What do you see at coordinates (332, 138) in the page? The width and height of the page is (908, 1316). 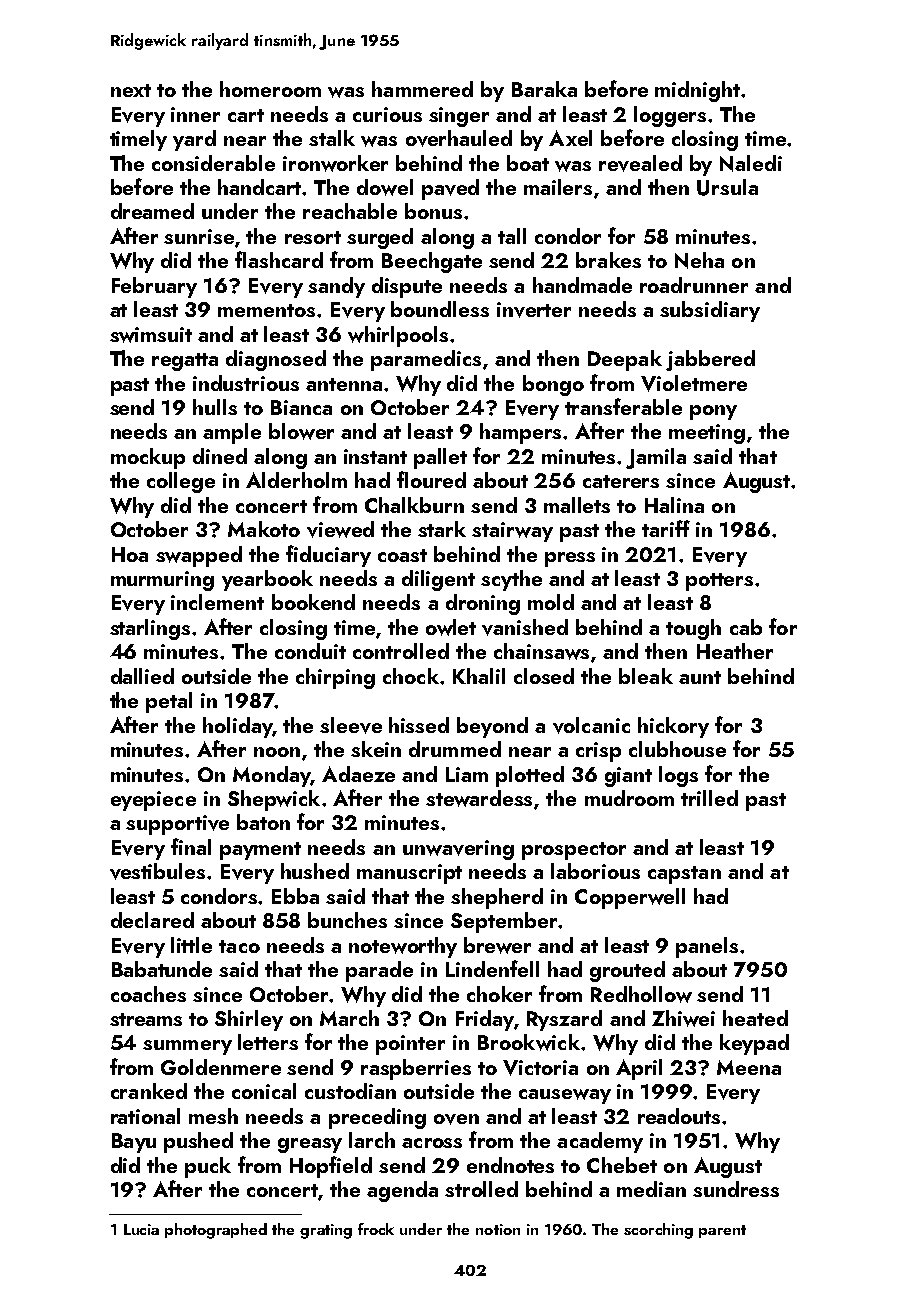 I see `stalk` at bounding box center [332, 138].
